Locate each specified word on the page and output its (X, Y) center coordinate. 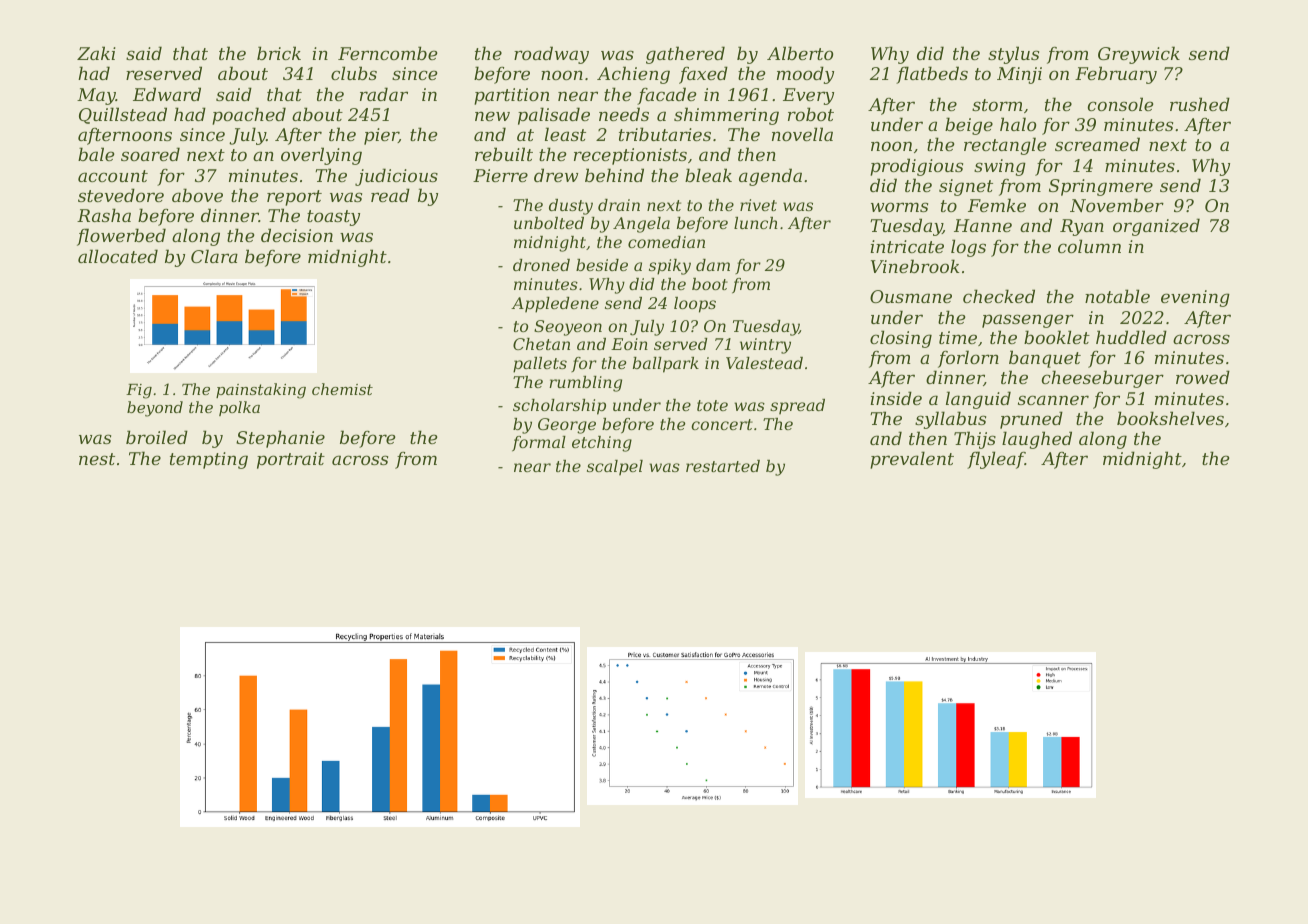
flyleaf (996, 460)
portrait (291, 460)
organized (1156, 227)
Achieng (633, 75)
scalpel (615, 468)
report (294, 198)
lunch (756, 223)
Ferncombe (387, 53)
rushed (1200, 104)
